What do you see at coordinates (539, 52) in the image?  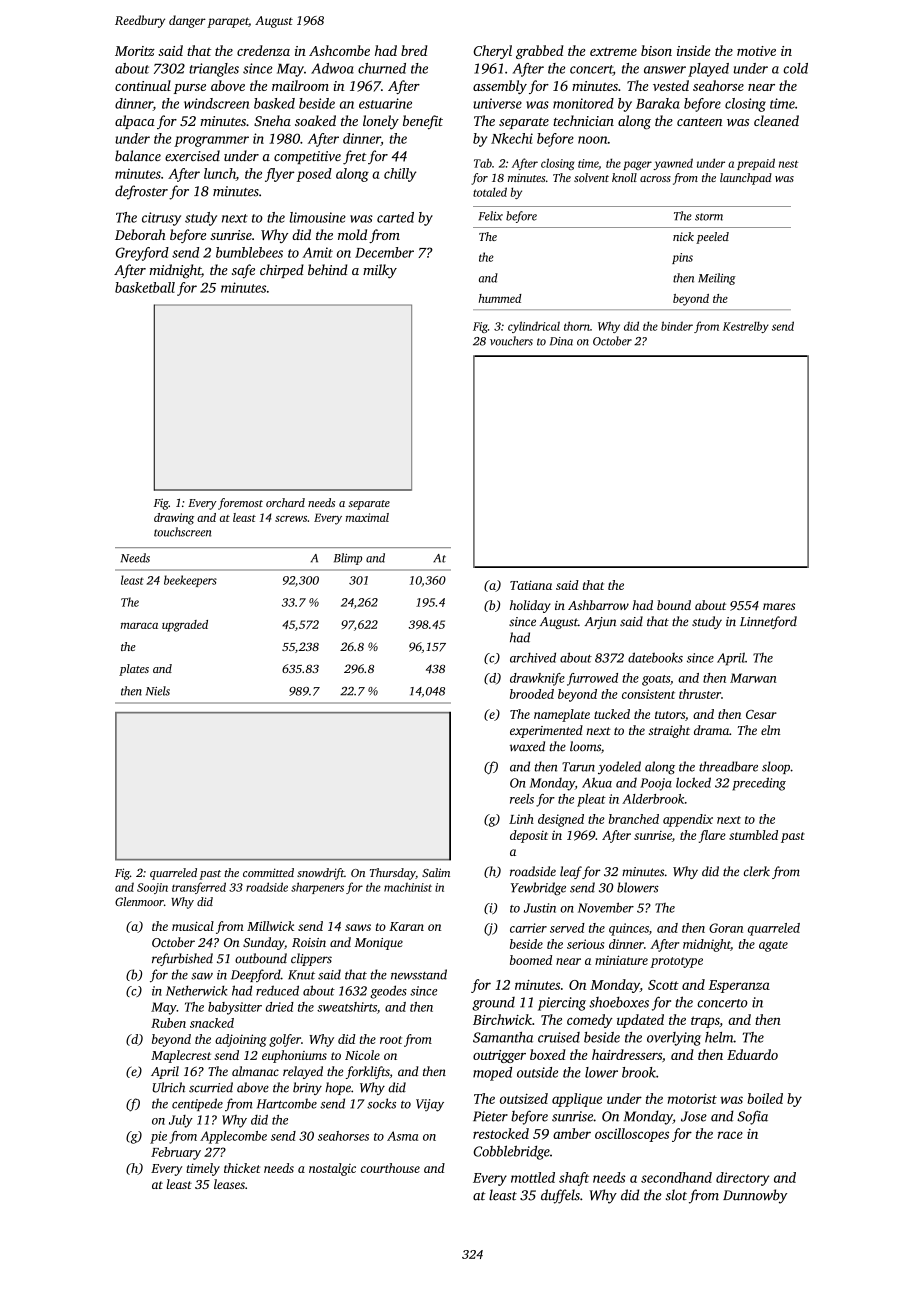 I see `grabbed` at bounding box center [539, 52].
